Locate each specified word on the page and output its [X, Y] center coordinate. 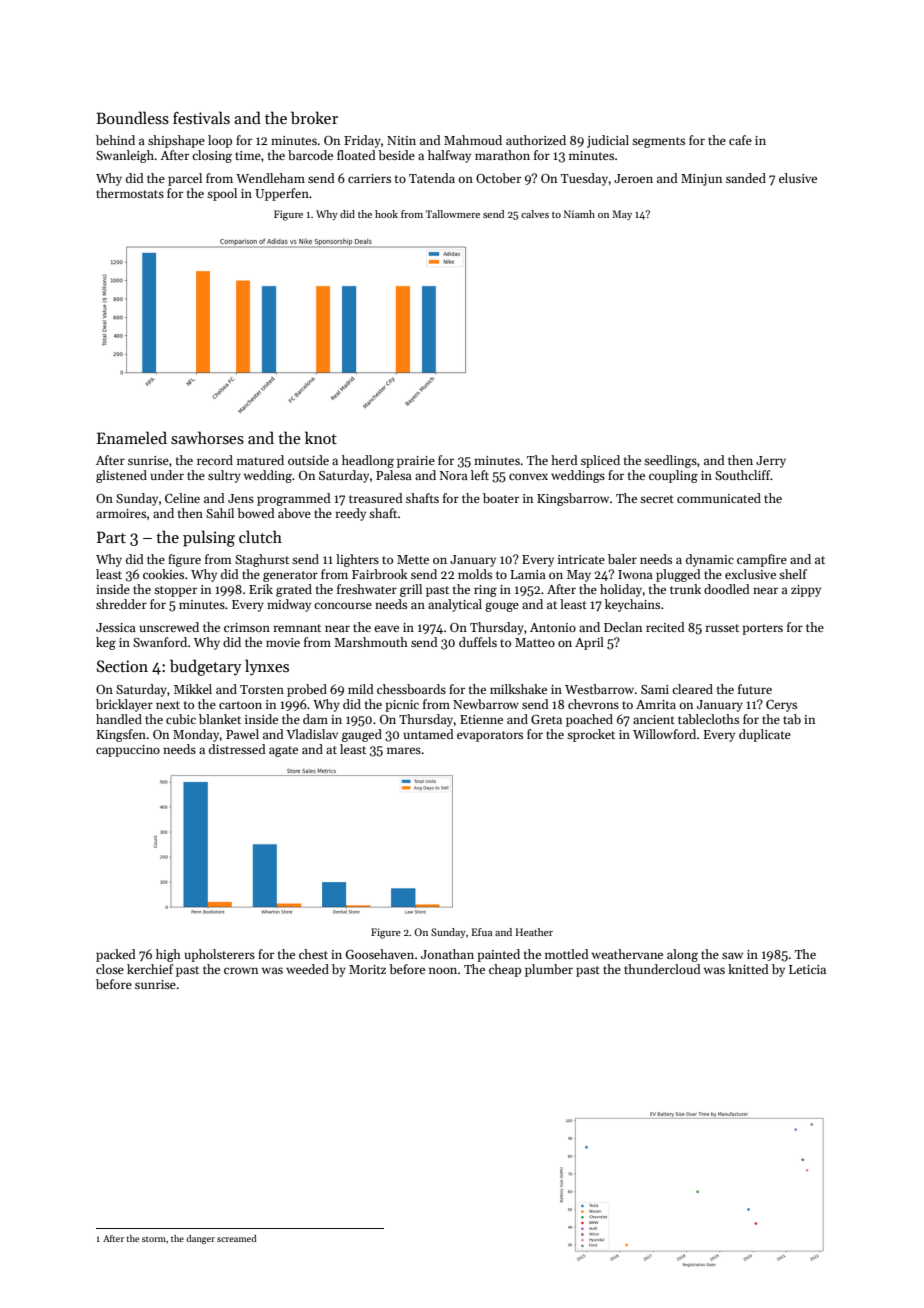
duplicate [765, 735]
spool [222, 194]
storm [154, 1239]
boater [501, 498]
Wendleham [270, 178]
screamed [237, 1238]
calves [535, 214]
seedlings [670, 461]
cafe [740, 140]
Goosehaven [380, 954]
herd [564, 460]
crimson [247, 627]
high [168, 955]
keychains [632, 605]
